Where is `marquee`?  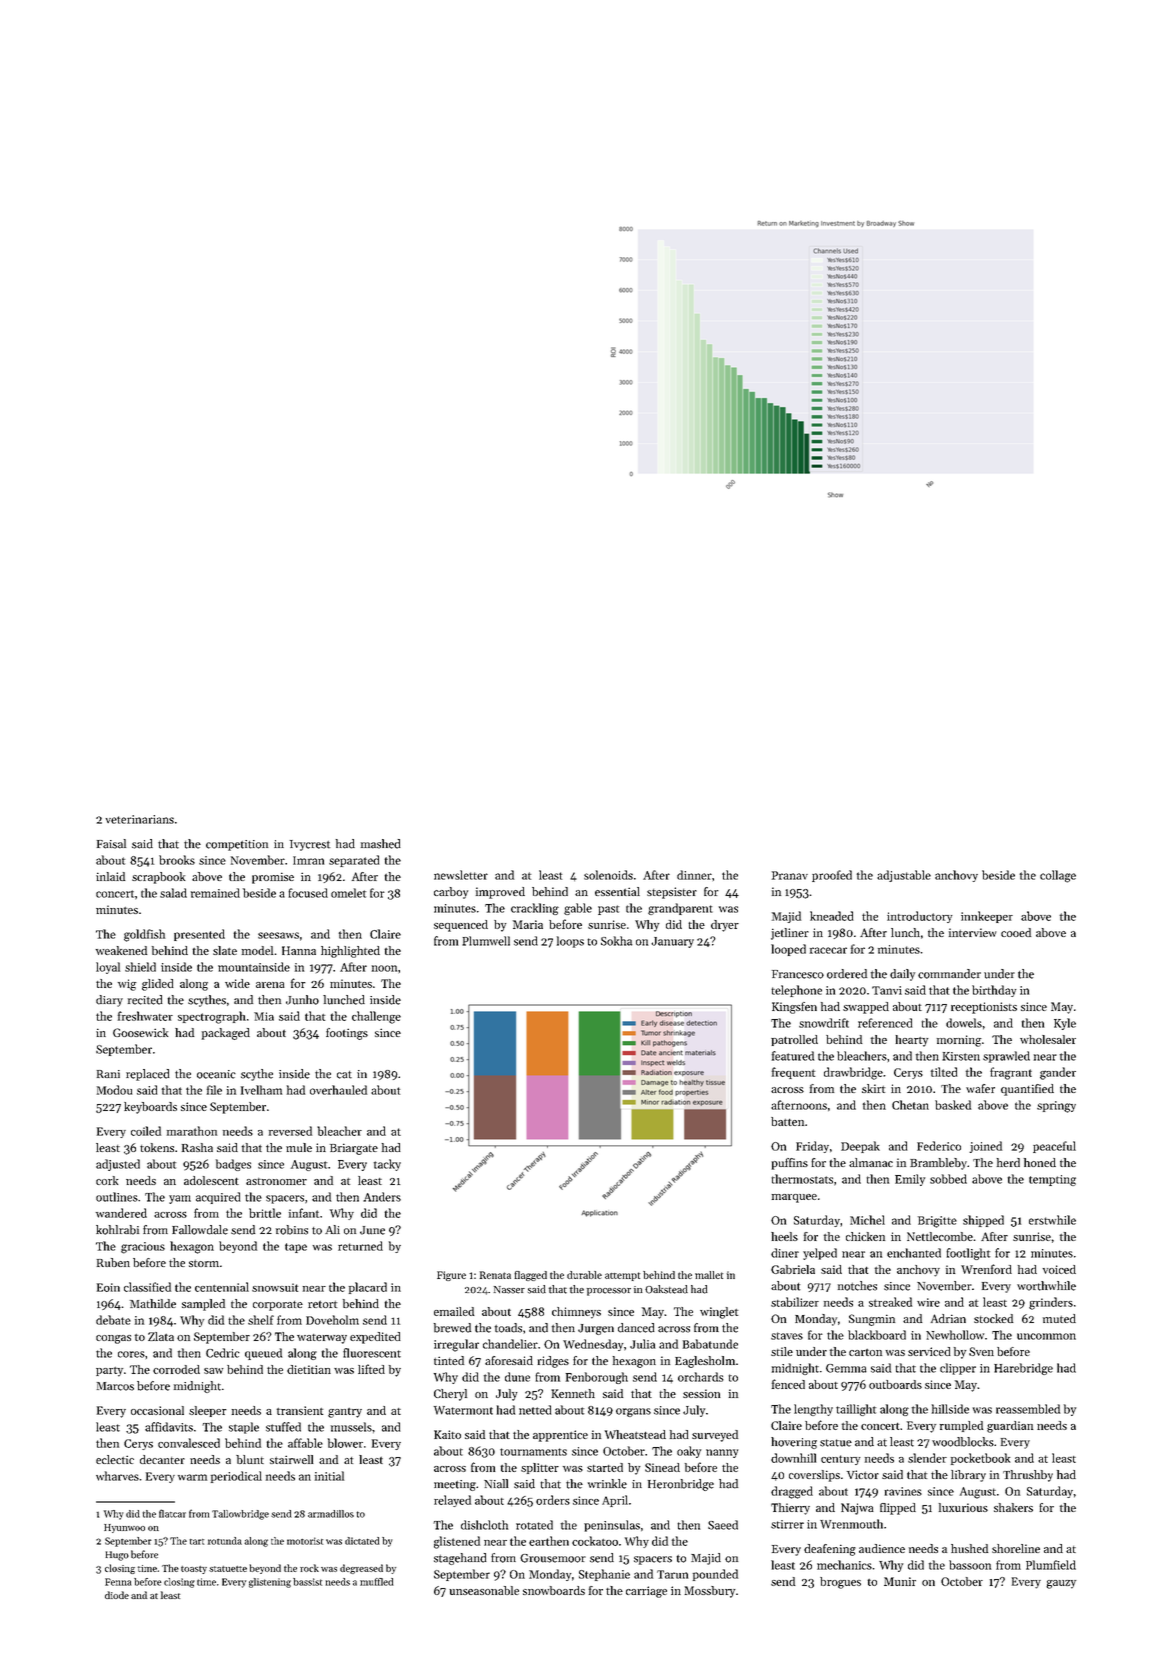
marquee is located at coordinates (794, 1198).
